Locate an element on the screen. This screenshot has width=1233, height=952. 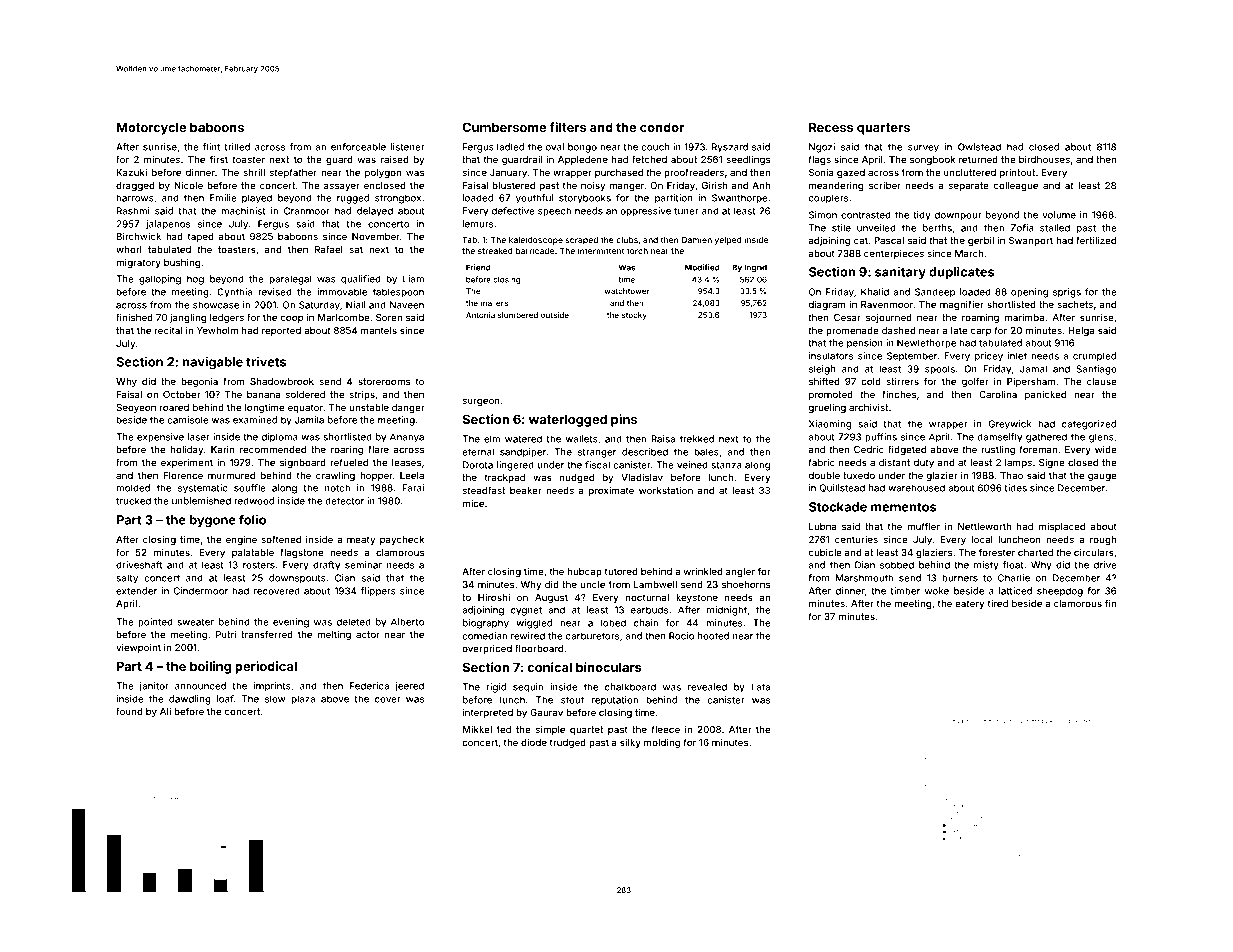
diode is located at coordinates (534, 742).
